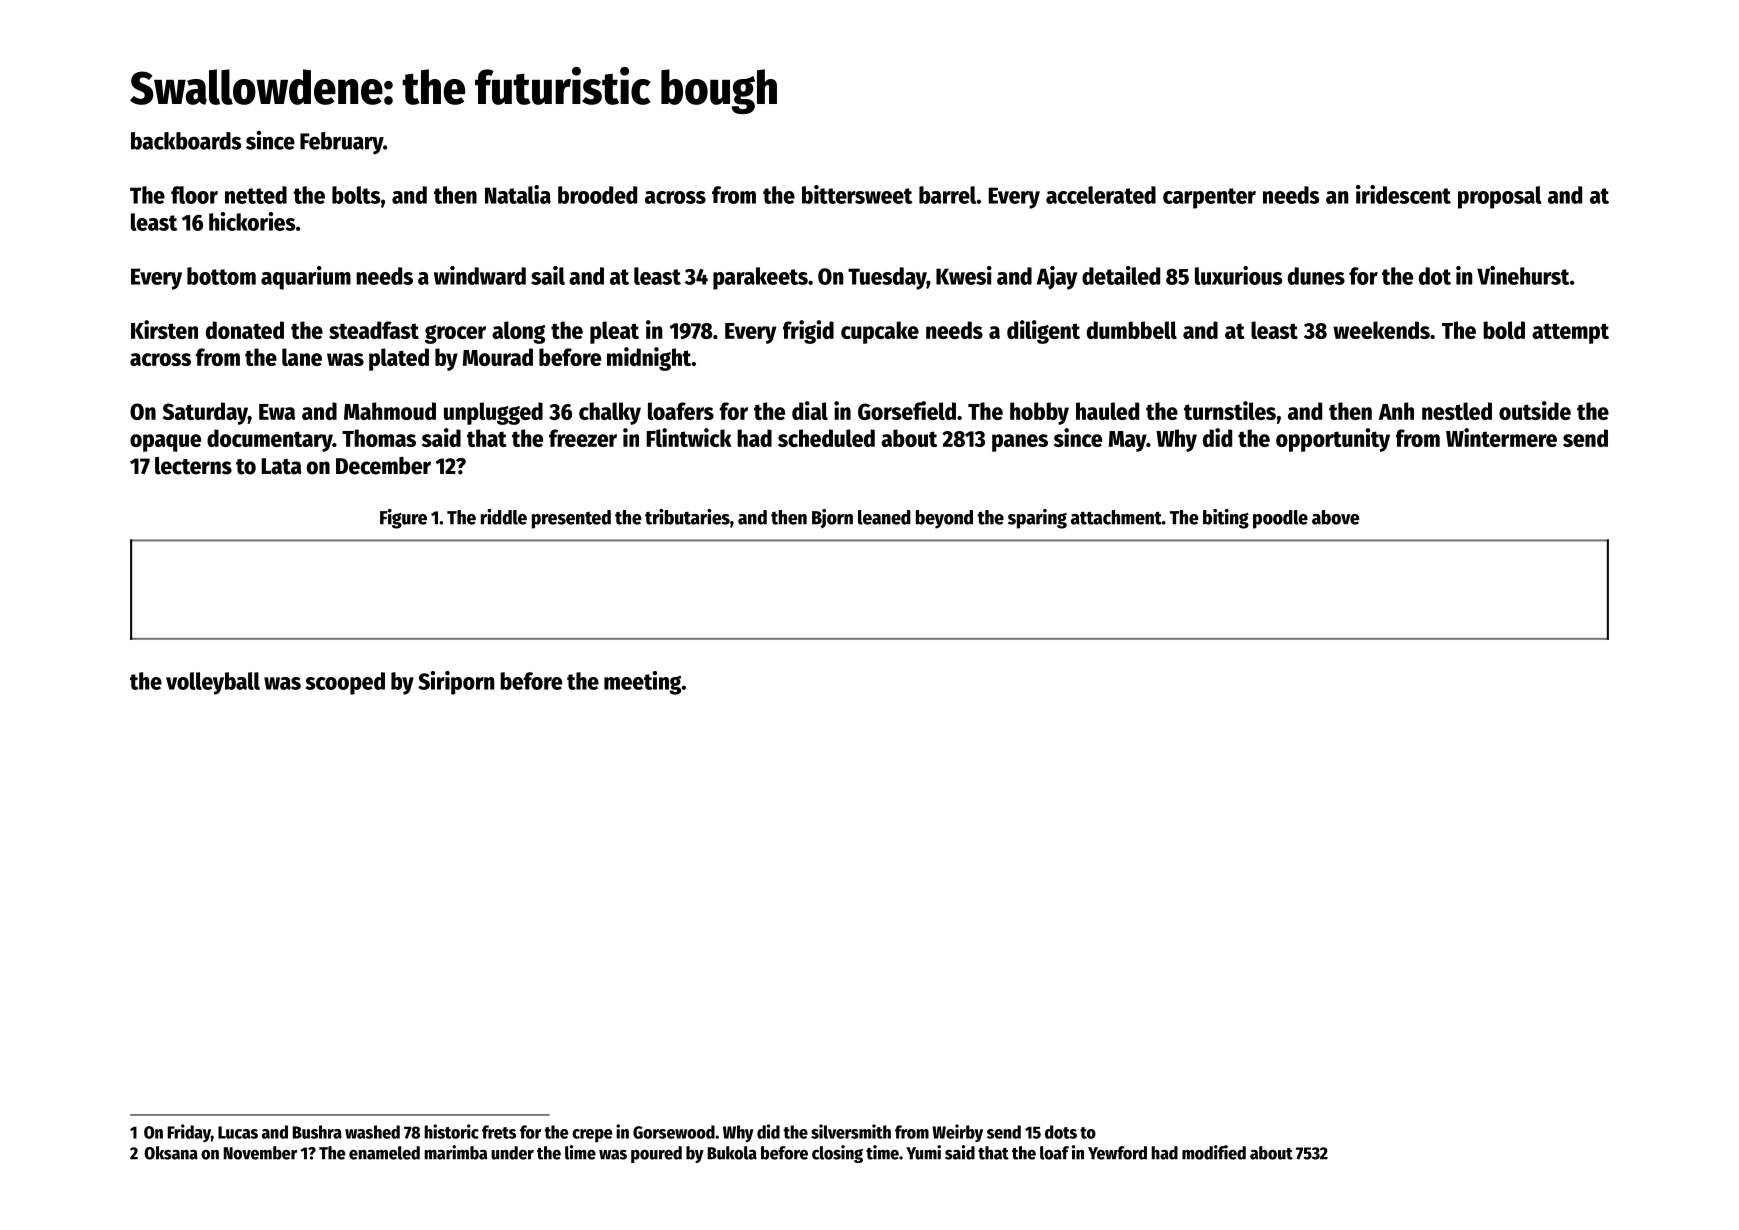 This image has width=1739, height=1230. Describe the element at coordinates (356, 195) in the image. I see `bolts` at that location.
